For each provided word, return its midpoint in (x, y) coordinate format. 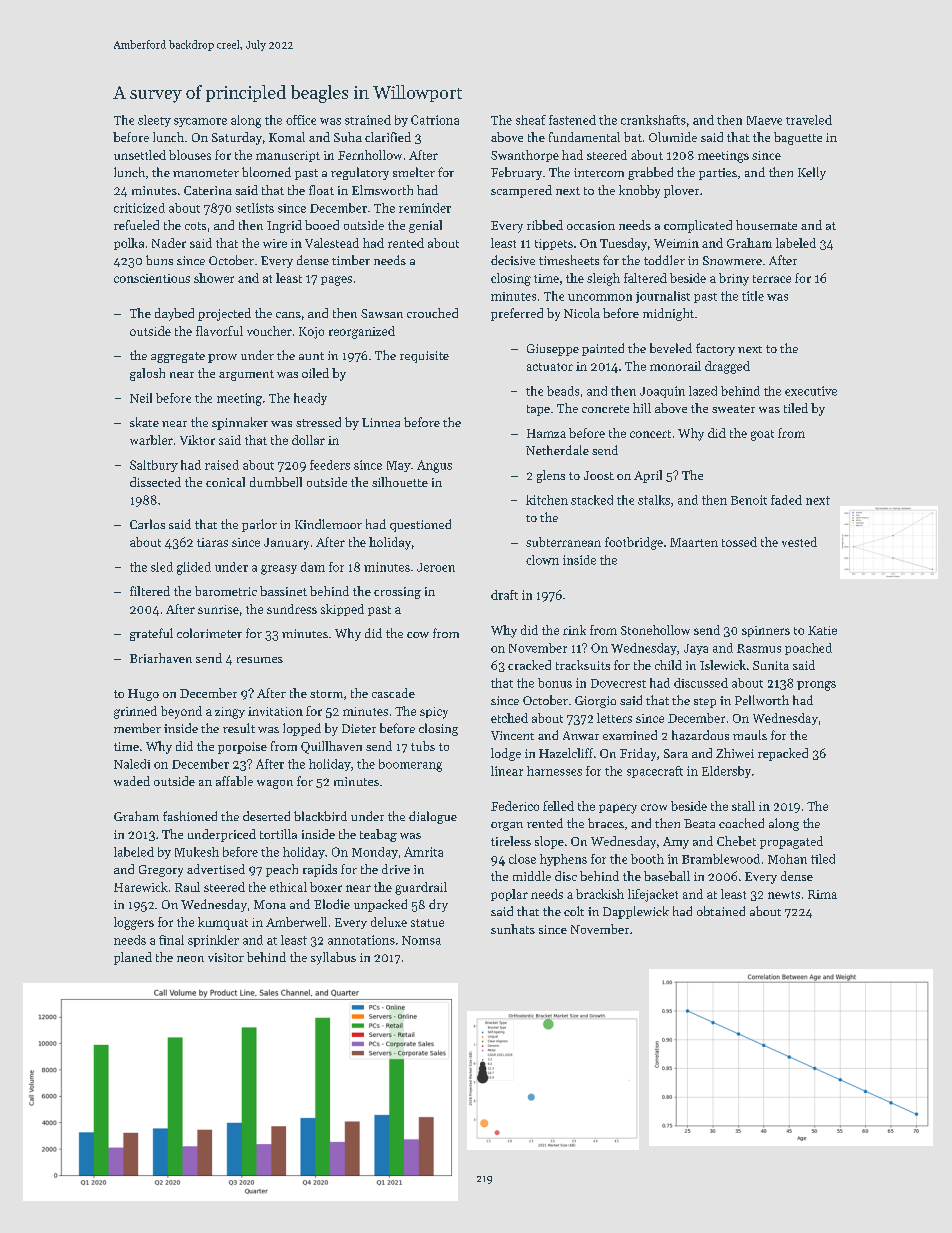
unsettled (140, 155)
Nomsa (421, 940)
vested (799, 542)
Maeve (764, 120)
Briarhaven (161, 658)
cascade (393, 693)
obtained (721, 911)
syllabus (333, 958)
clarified (388, 137)
